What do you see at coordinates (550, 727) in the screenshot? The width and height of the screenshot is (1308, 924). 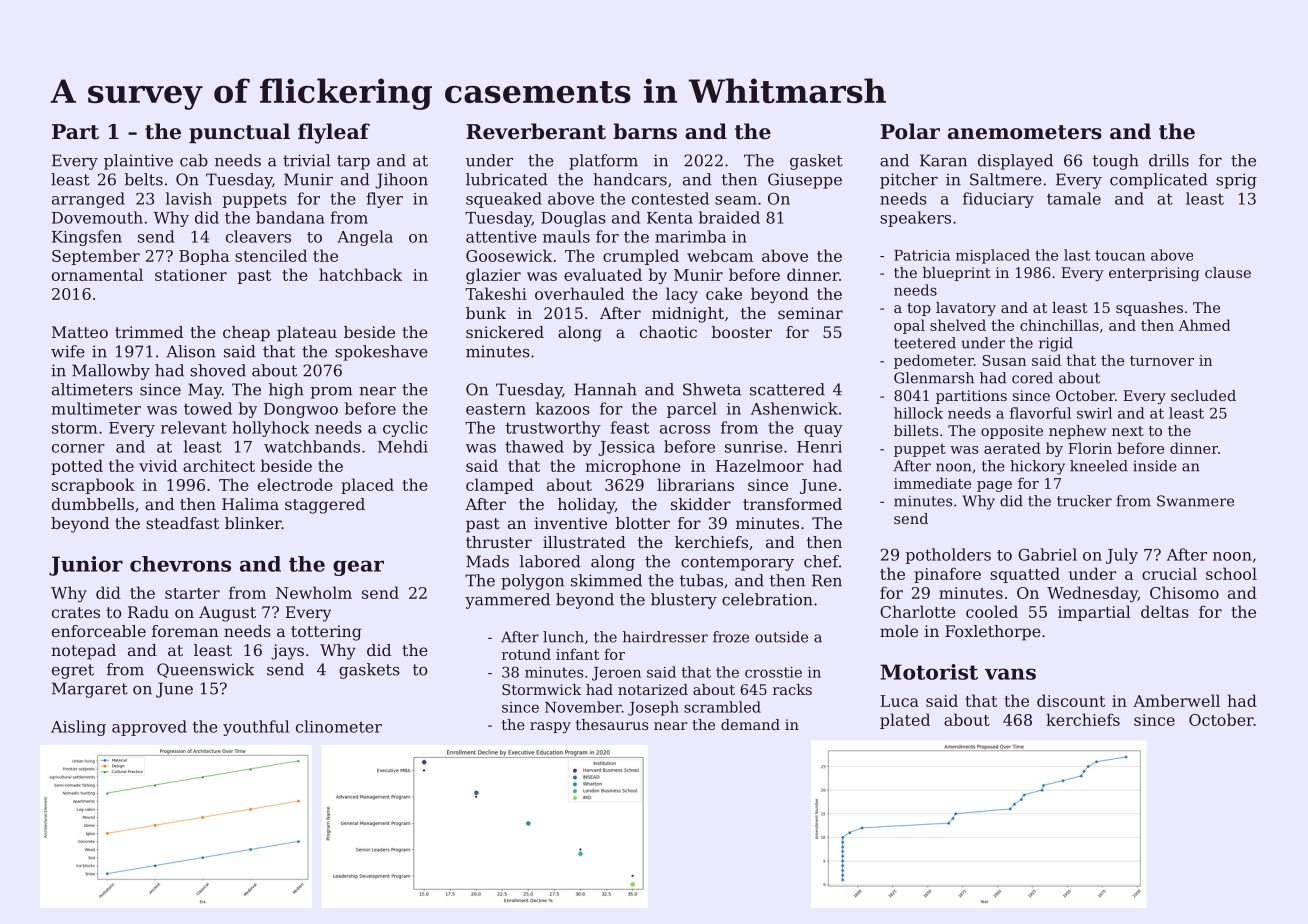 I see `raspy` at bounding box center [550, 727].
